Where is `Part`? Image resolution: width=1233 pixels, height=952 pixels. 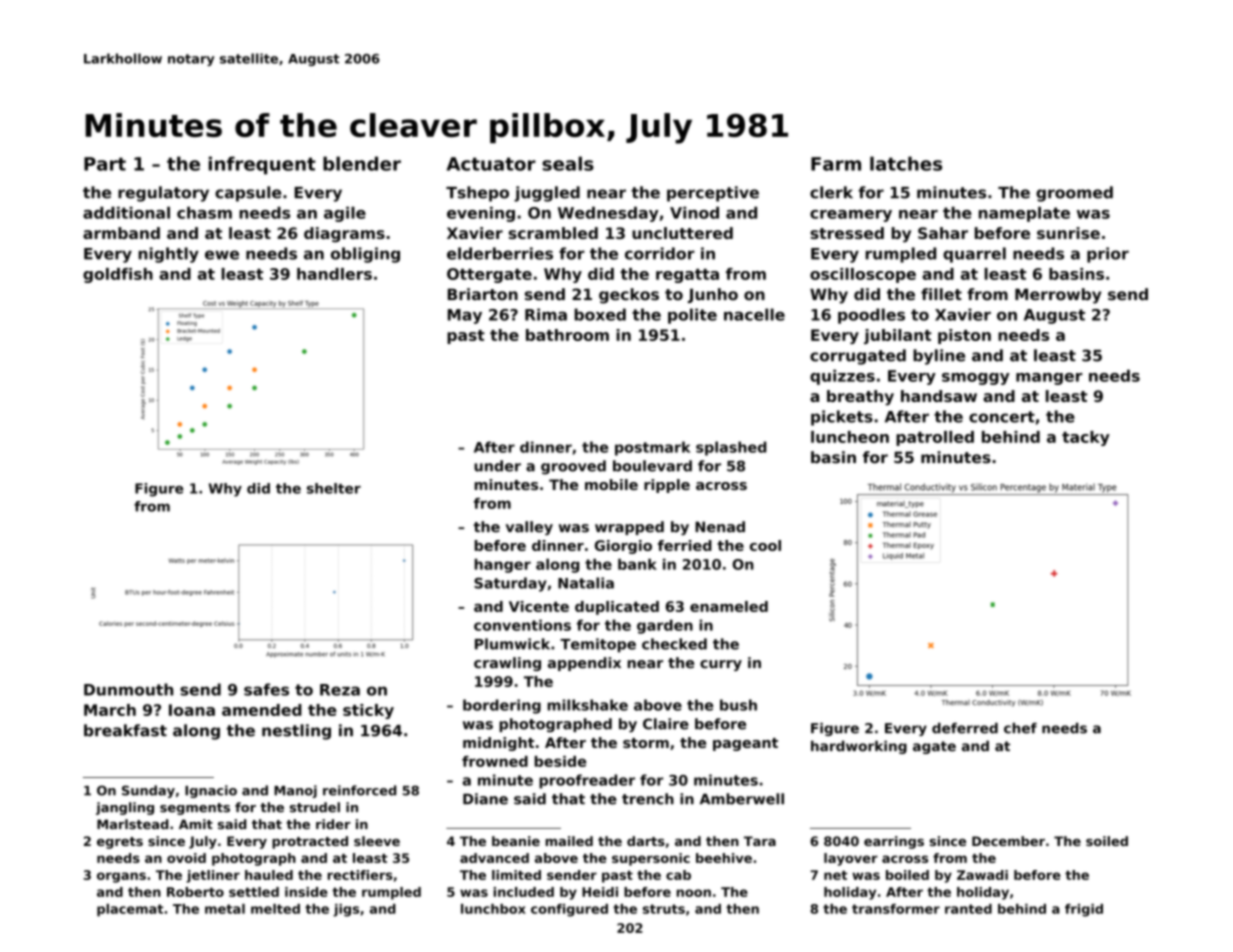
Part is located at coordinates (105, 164).
